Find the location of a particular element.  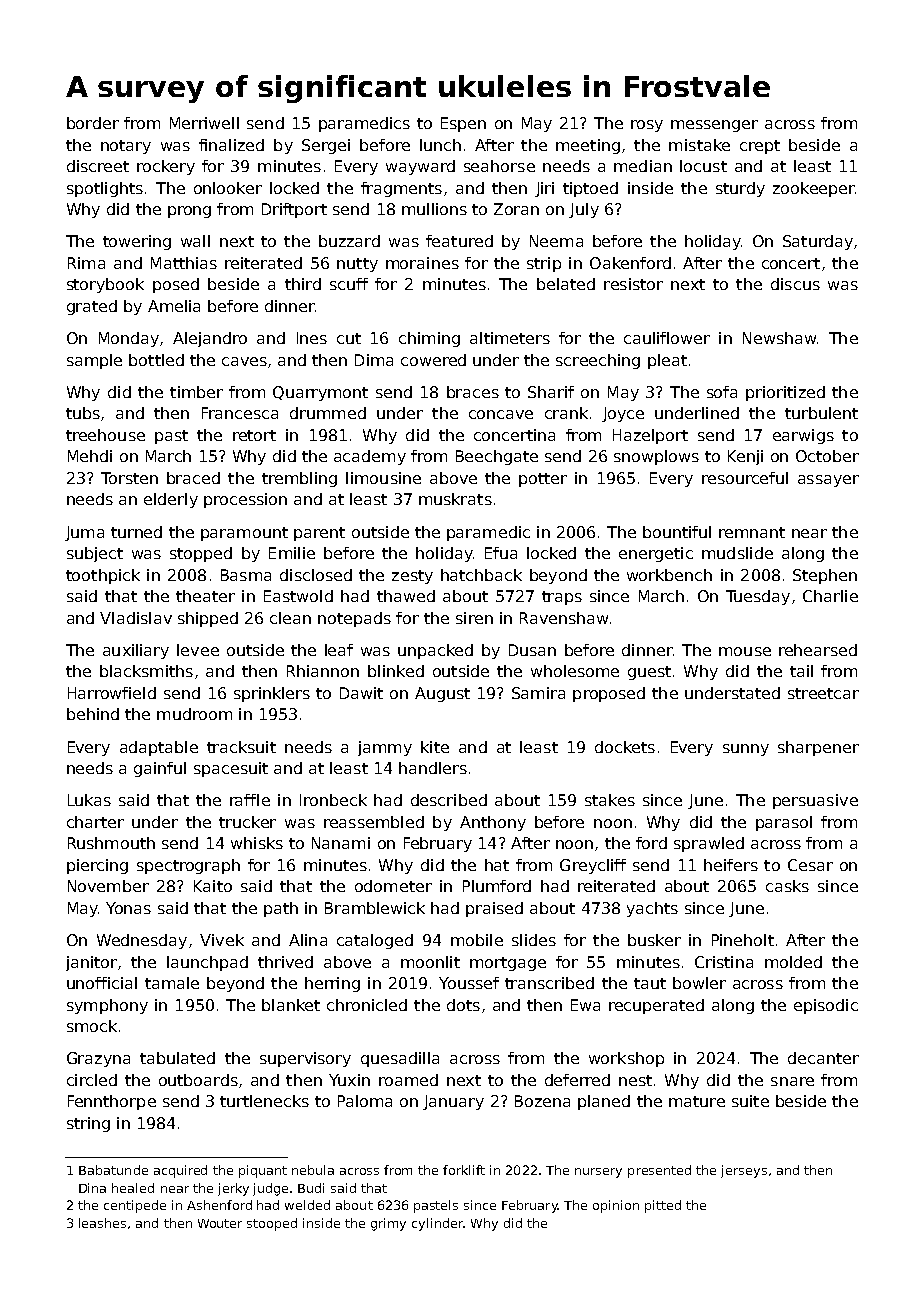

Wouter is located at coordinates (220, 1223).
